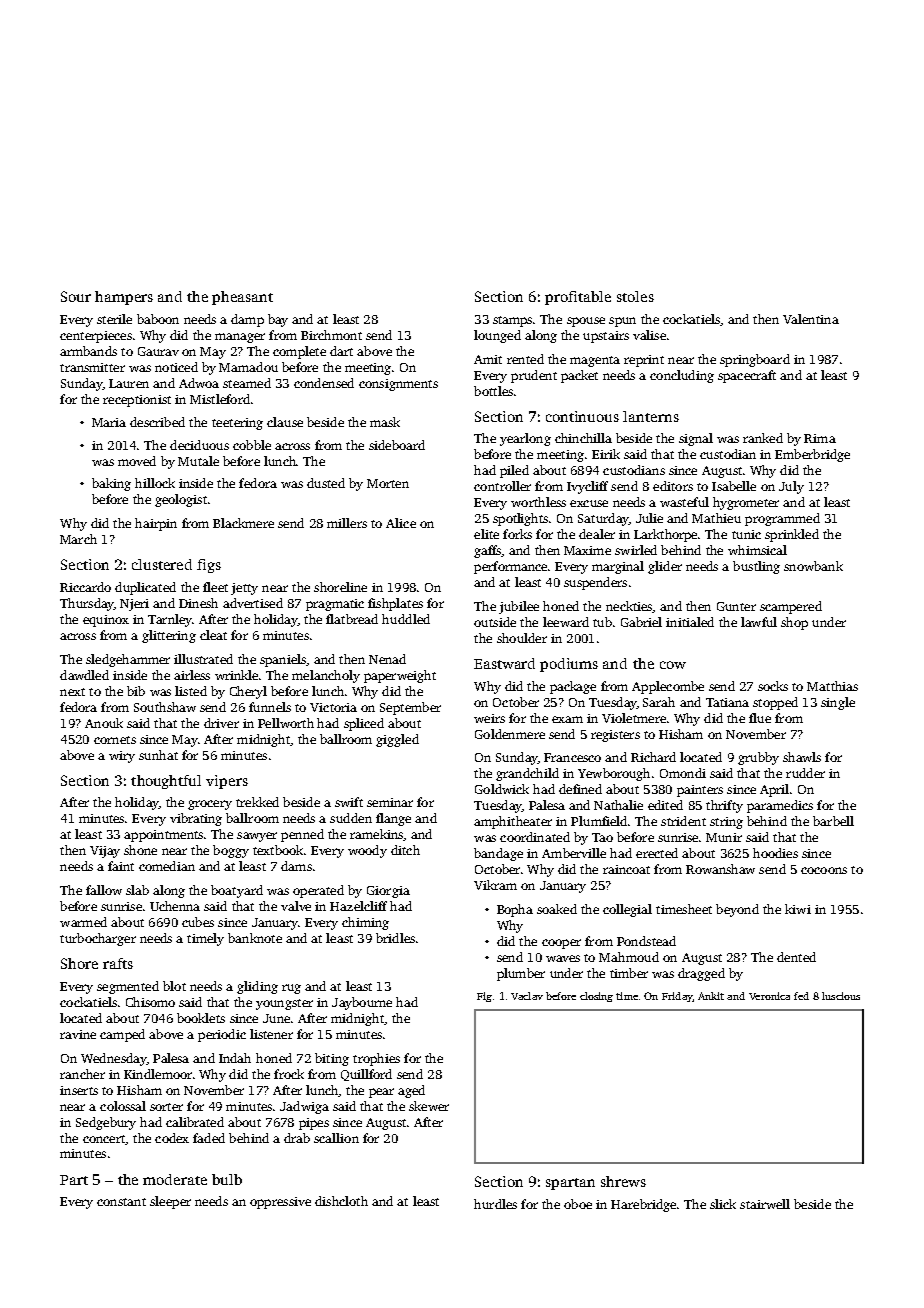  What do you see at coordinates (805, 773) in the image?
I see `rudder` at bounding box center [805, 773].
